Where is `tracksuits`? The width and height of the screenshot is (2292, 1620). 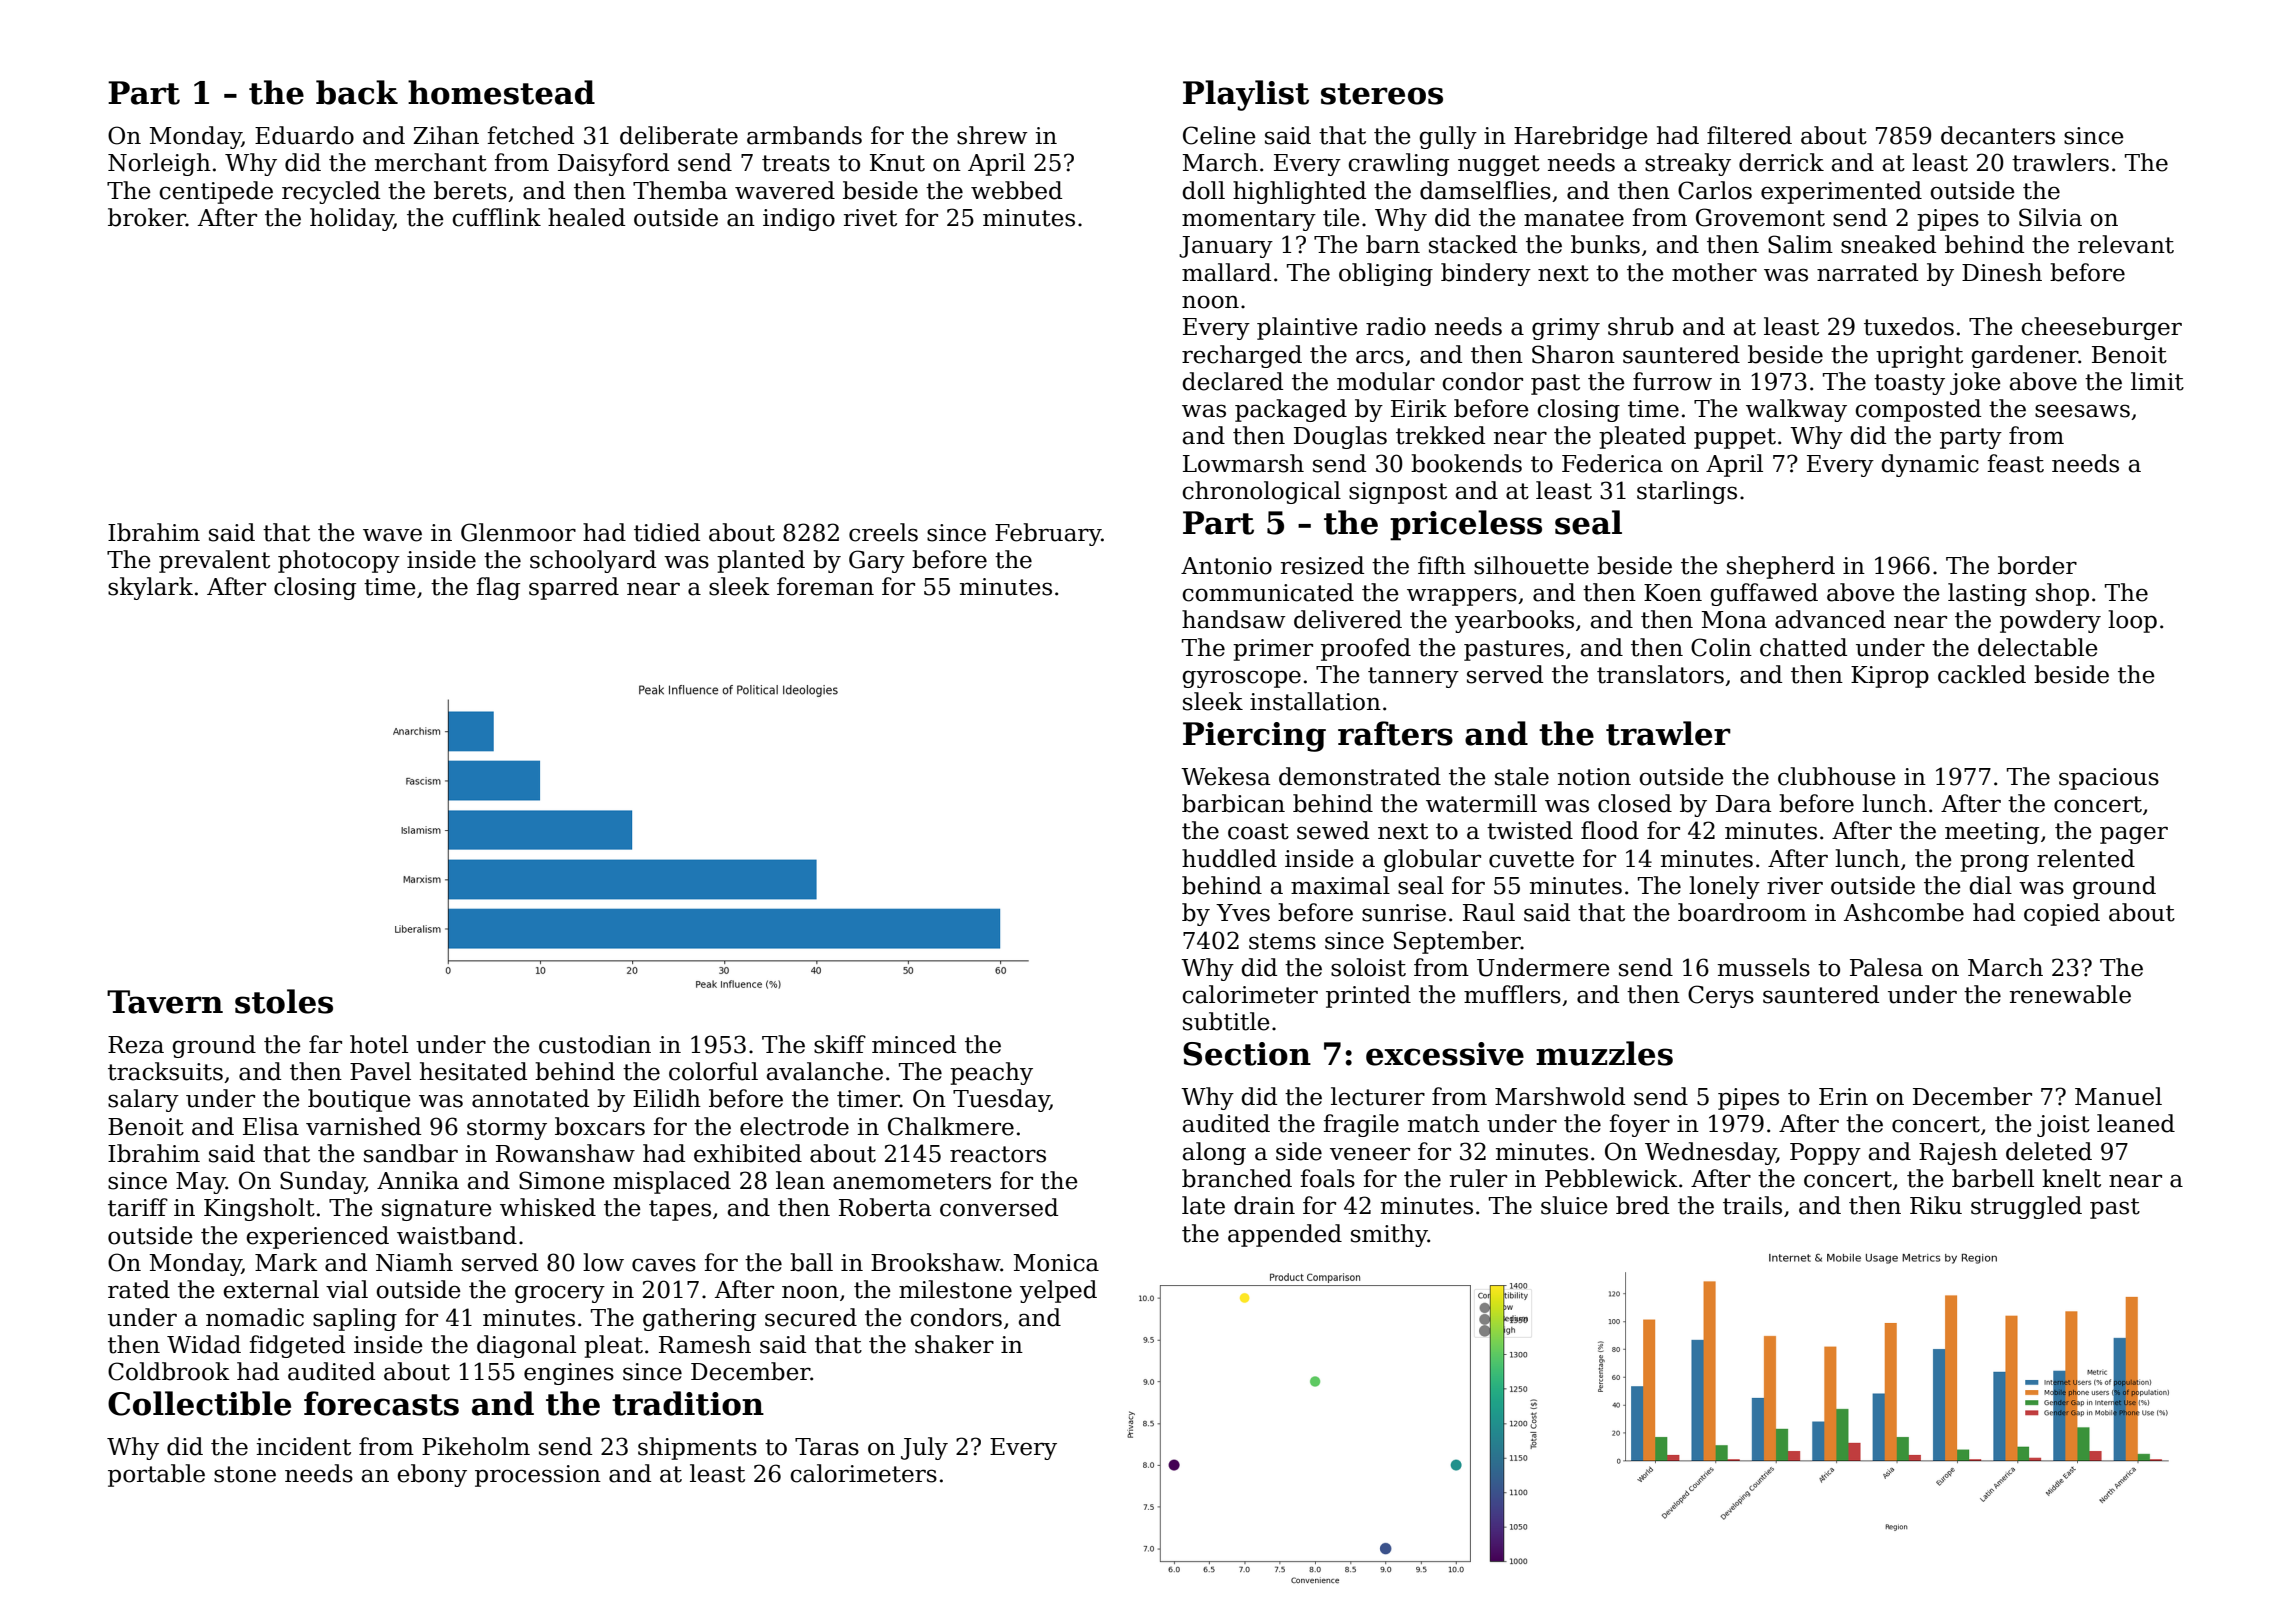
tracksuits is located at coordinates (165, 1071).
